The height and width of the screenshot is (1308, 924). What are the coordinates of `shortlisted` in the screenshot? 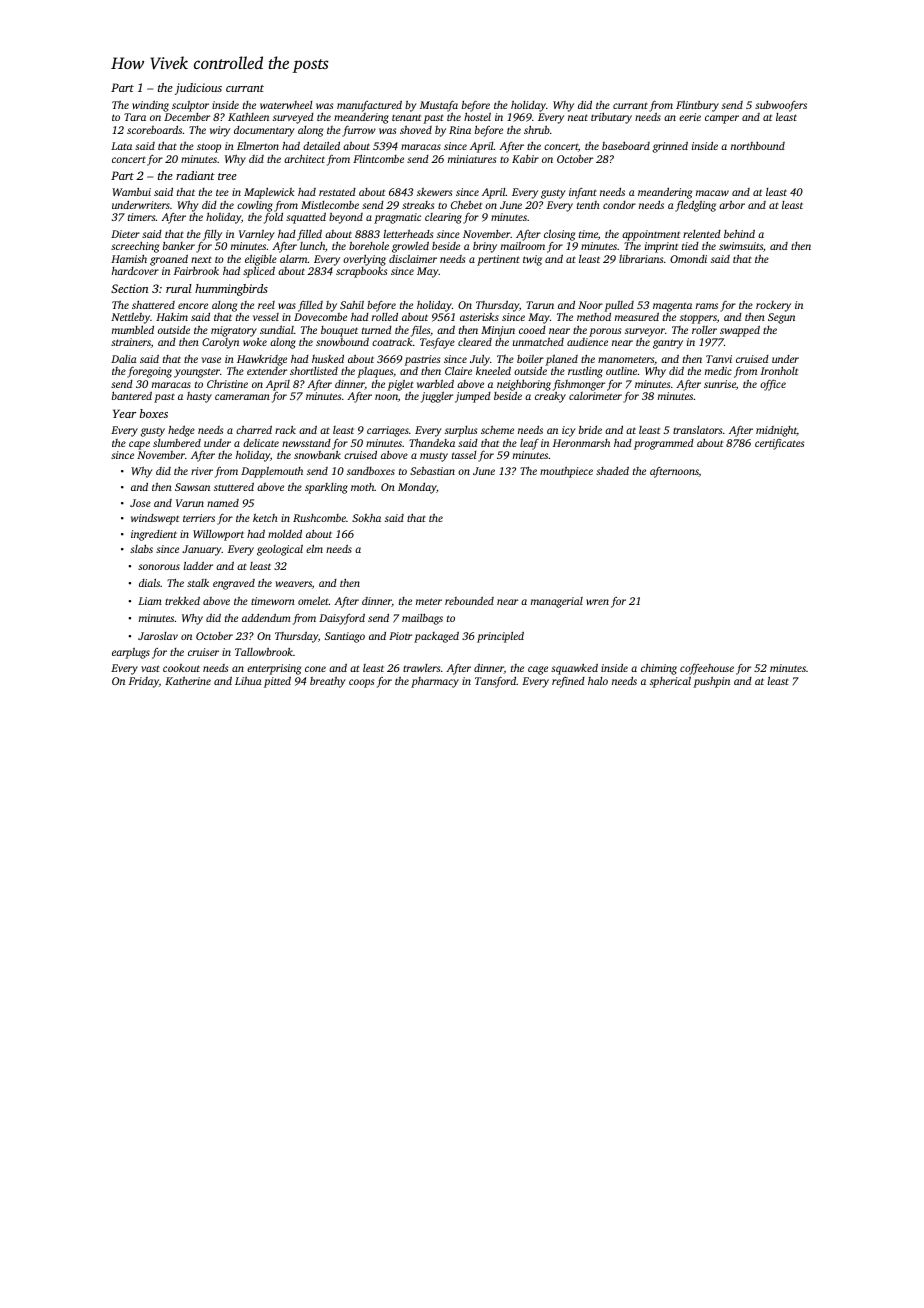 It's located at (314, 371).
